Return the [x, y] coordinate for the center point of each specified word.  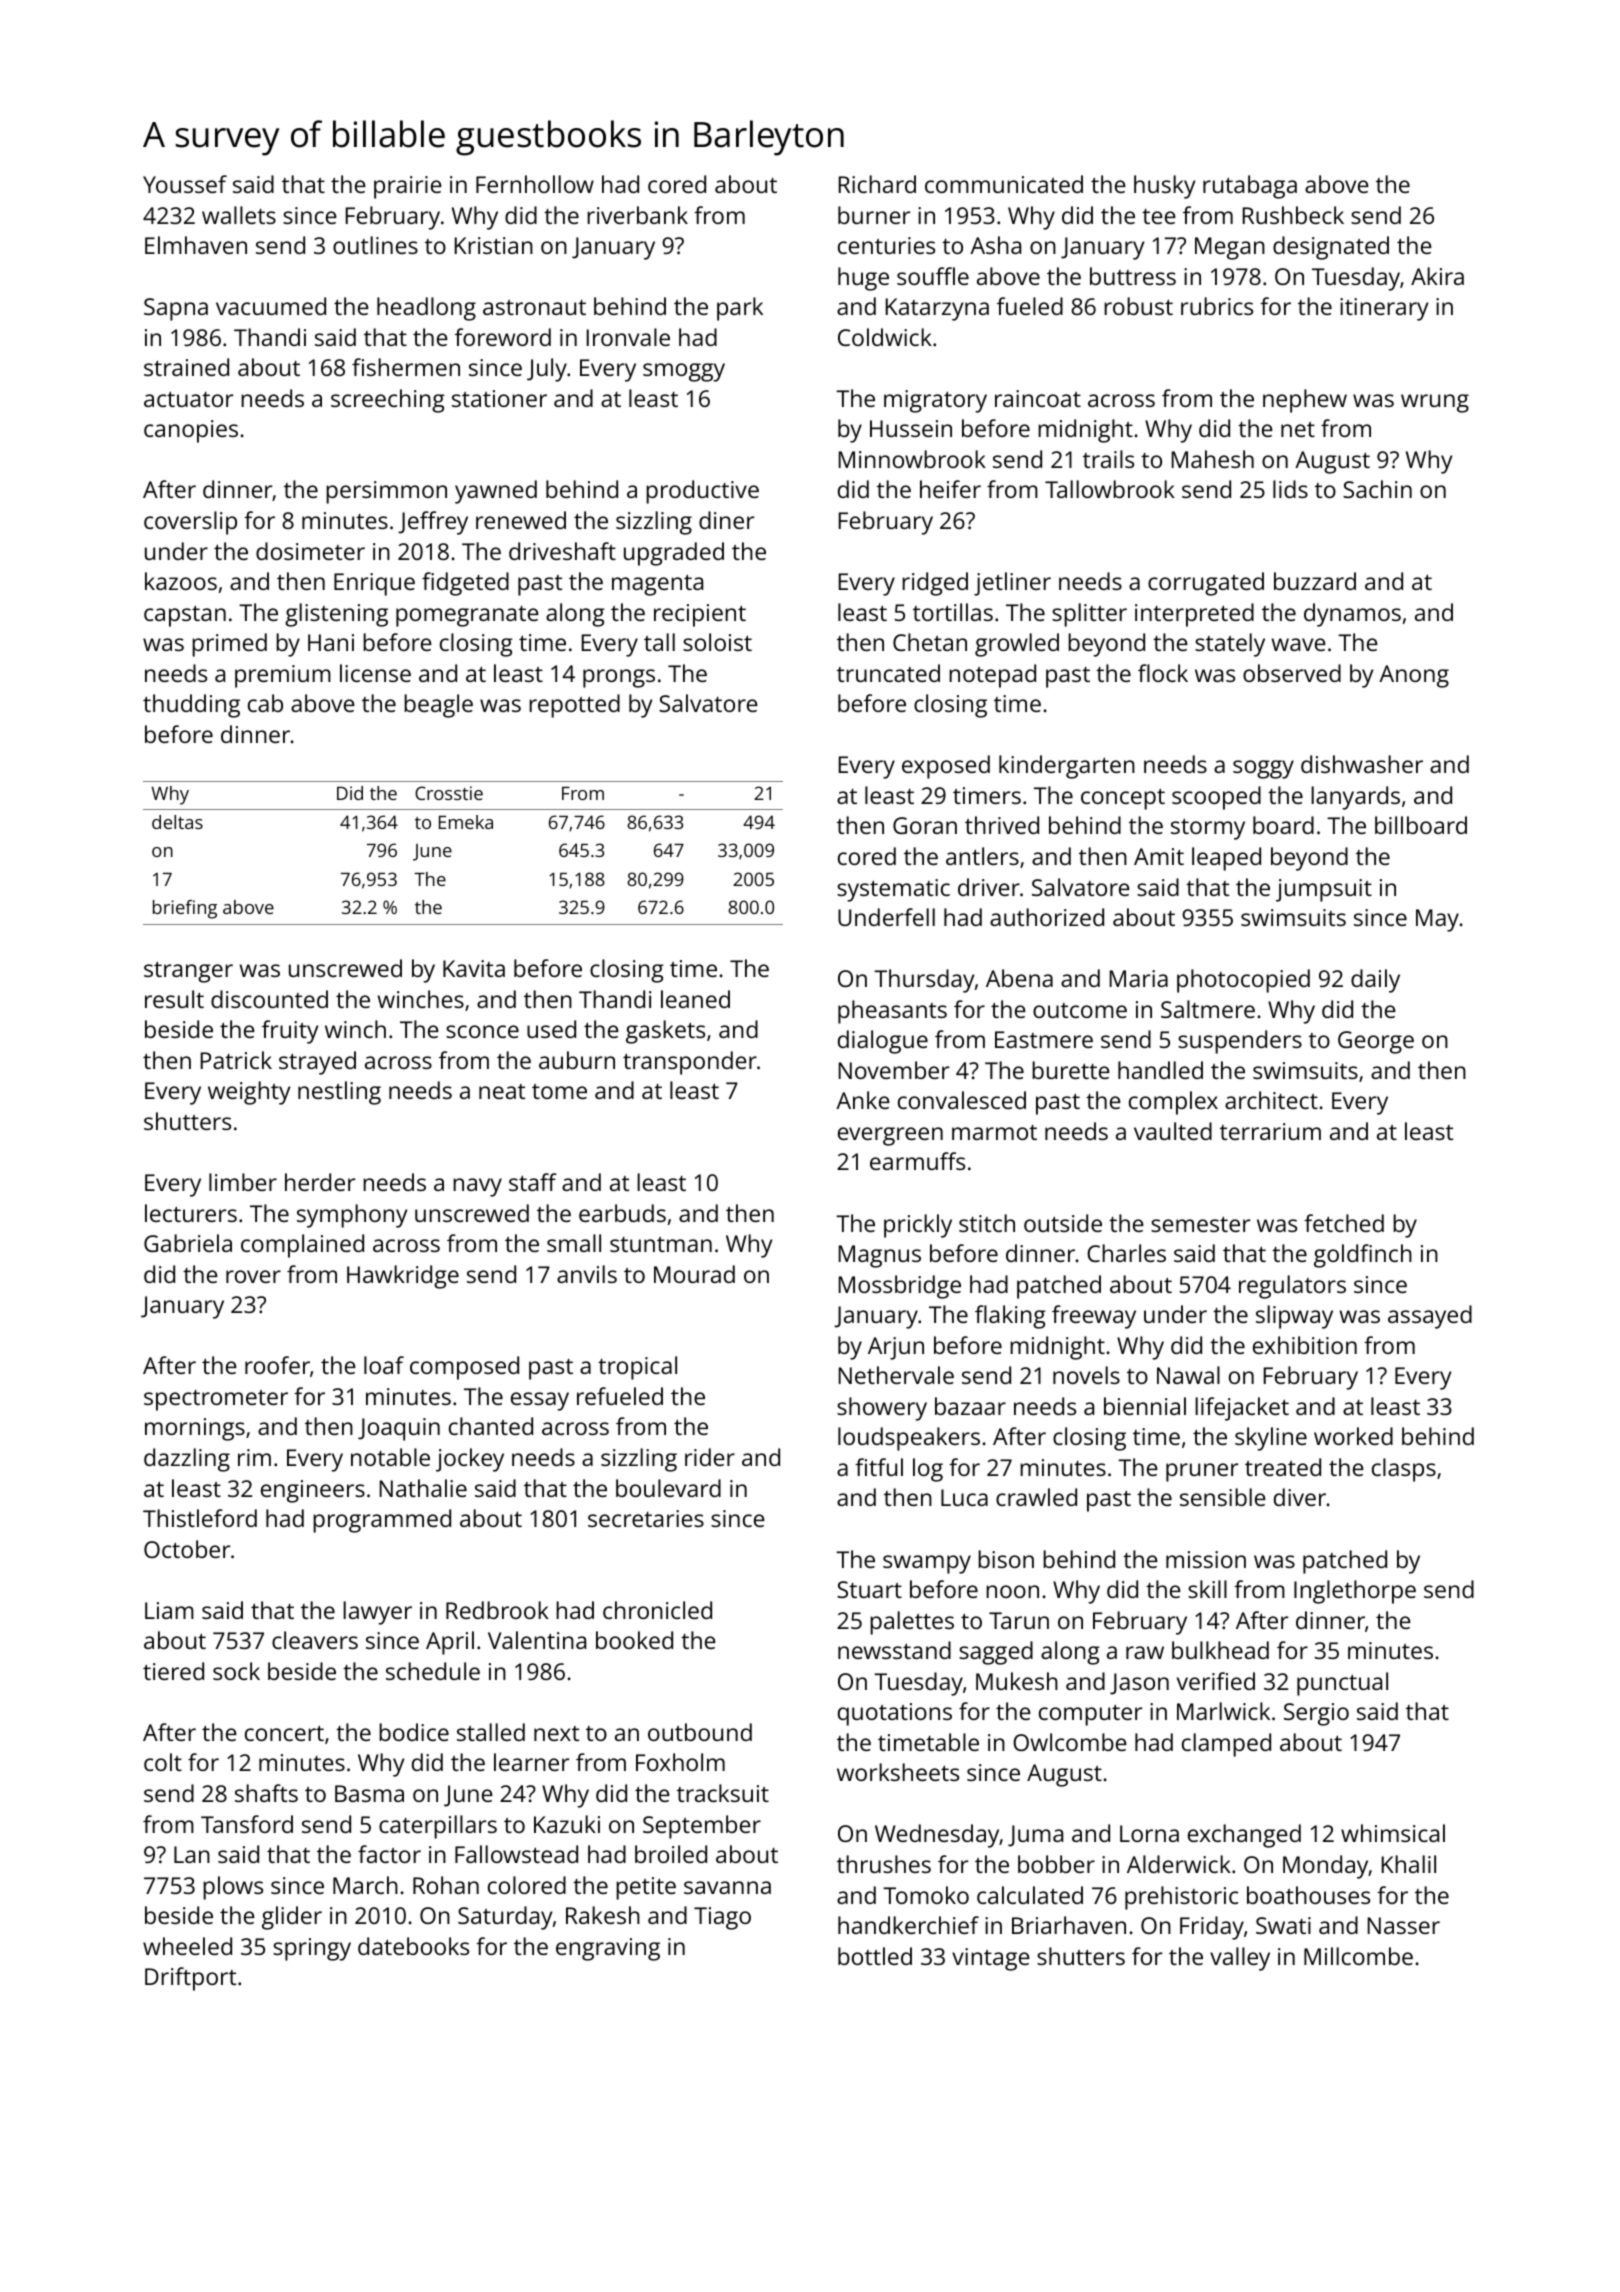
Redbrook [497, 1610]
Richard [877, 184]
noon [1012, 1591]
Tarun [1019, 1620]
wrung [1435, 403]
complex [1173, 1103]
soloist [717, 642]
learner [531, 1762]
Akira [1437, 276]
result [174, 999]
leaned [695, 999]
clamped [1226, 1745]
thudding [191, 706]
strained [186, 367]
